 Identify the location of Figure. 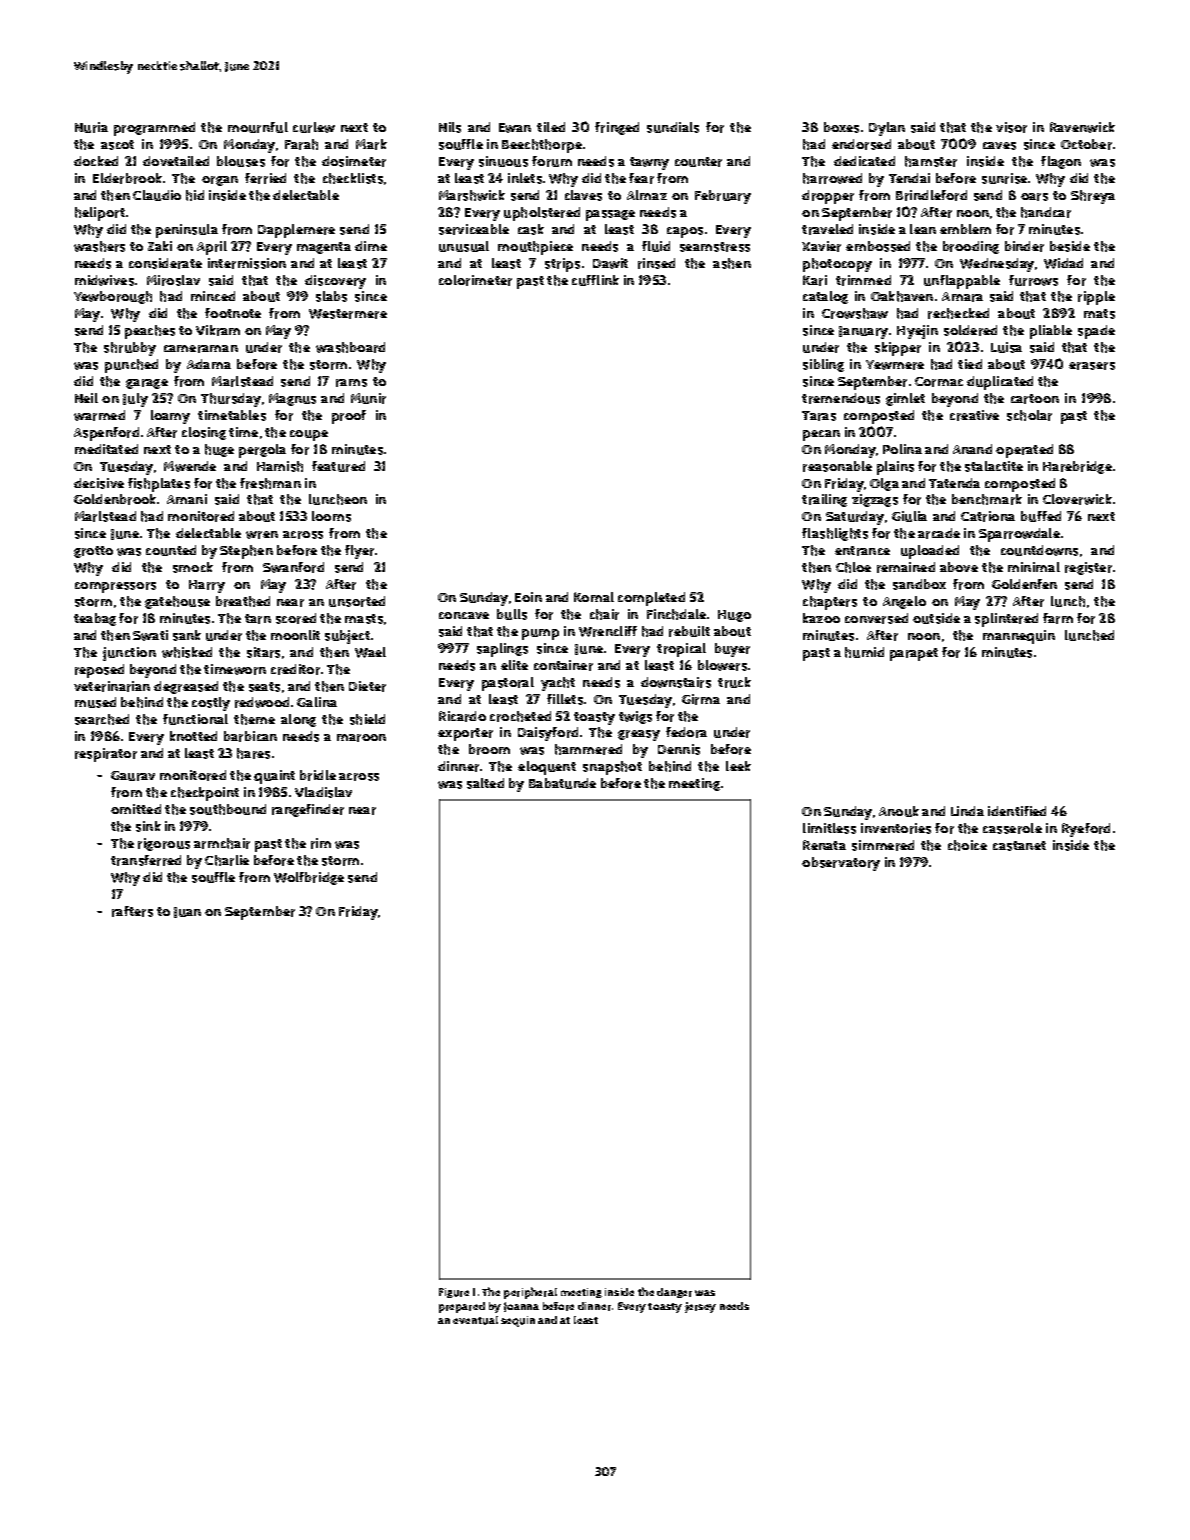
(454, 1293).
